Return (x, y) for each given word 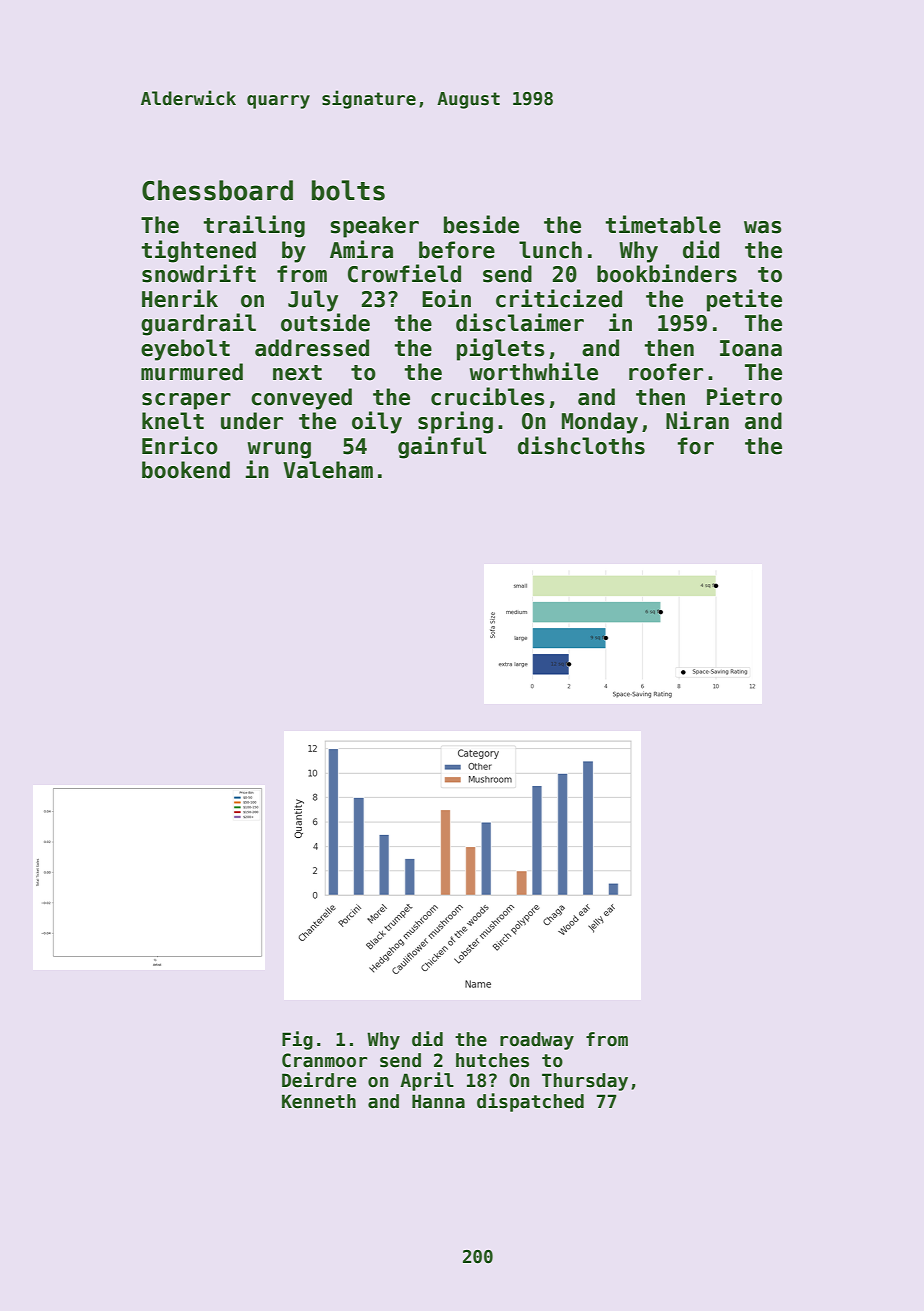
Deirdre (319, 1080)
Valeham (328, 470)
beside (481, 224)
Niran (697, 420)
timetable (663, 224)
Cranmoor (324, 1060)
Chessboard (217, 190)
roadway (537, 1041)
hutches (492, 1060)
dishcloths (581, 445)
